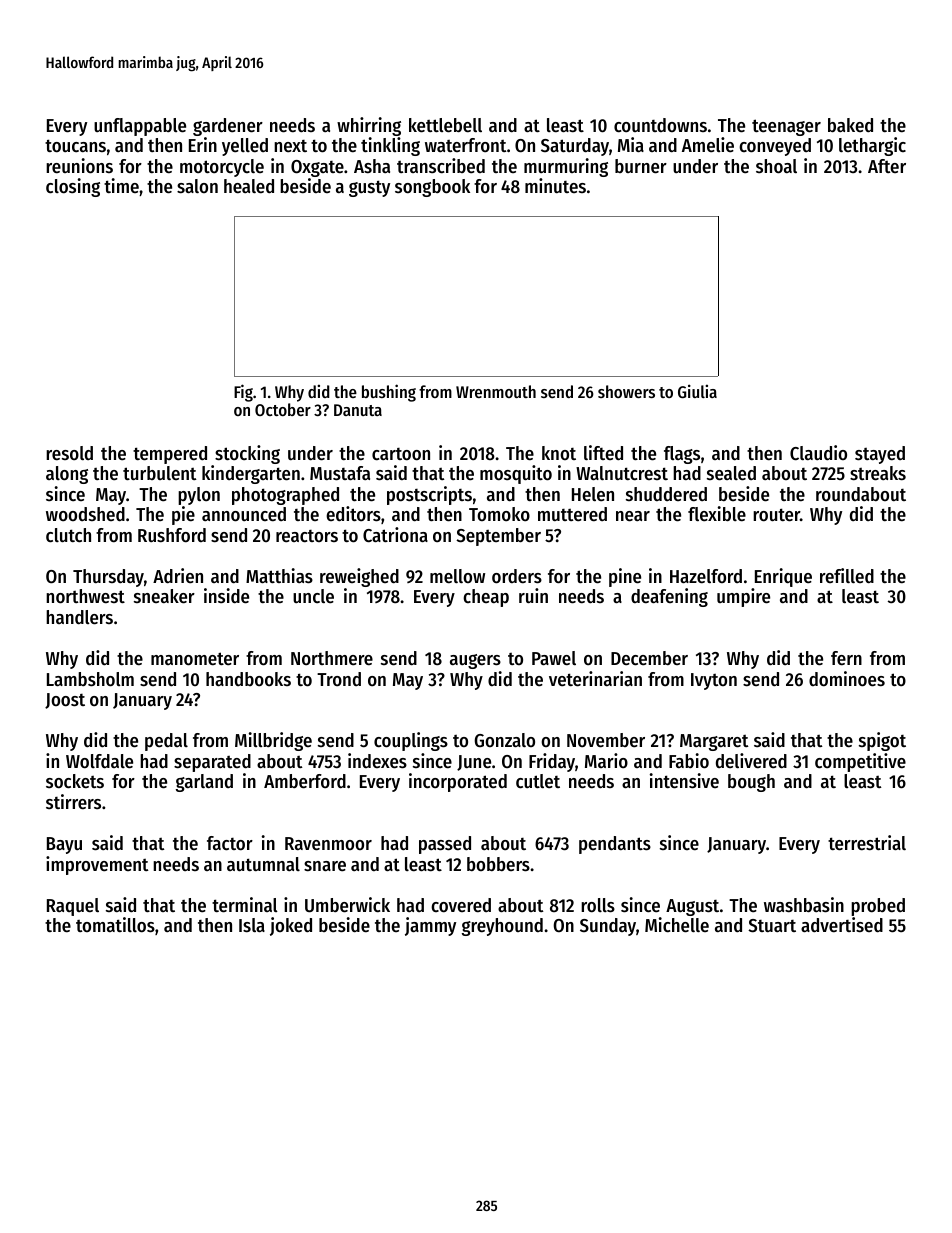 The height and width of the image is (1233, 952). I want to click on jammy, so click(430, 926).
